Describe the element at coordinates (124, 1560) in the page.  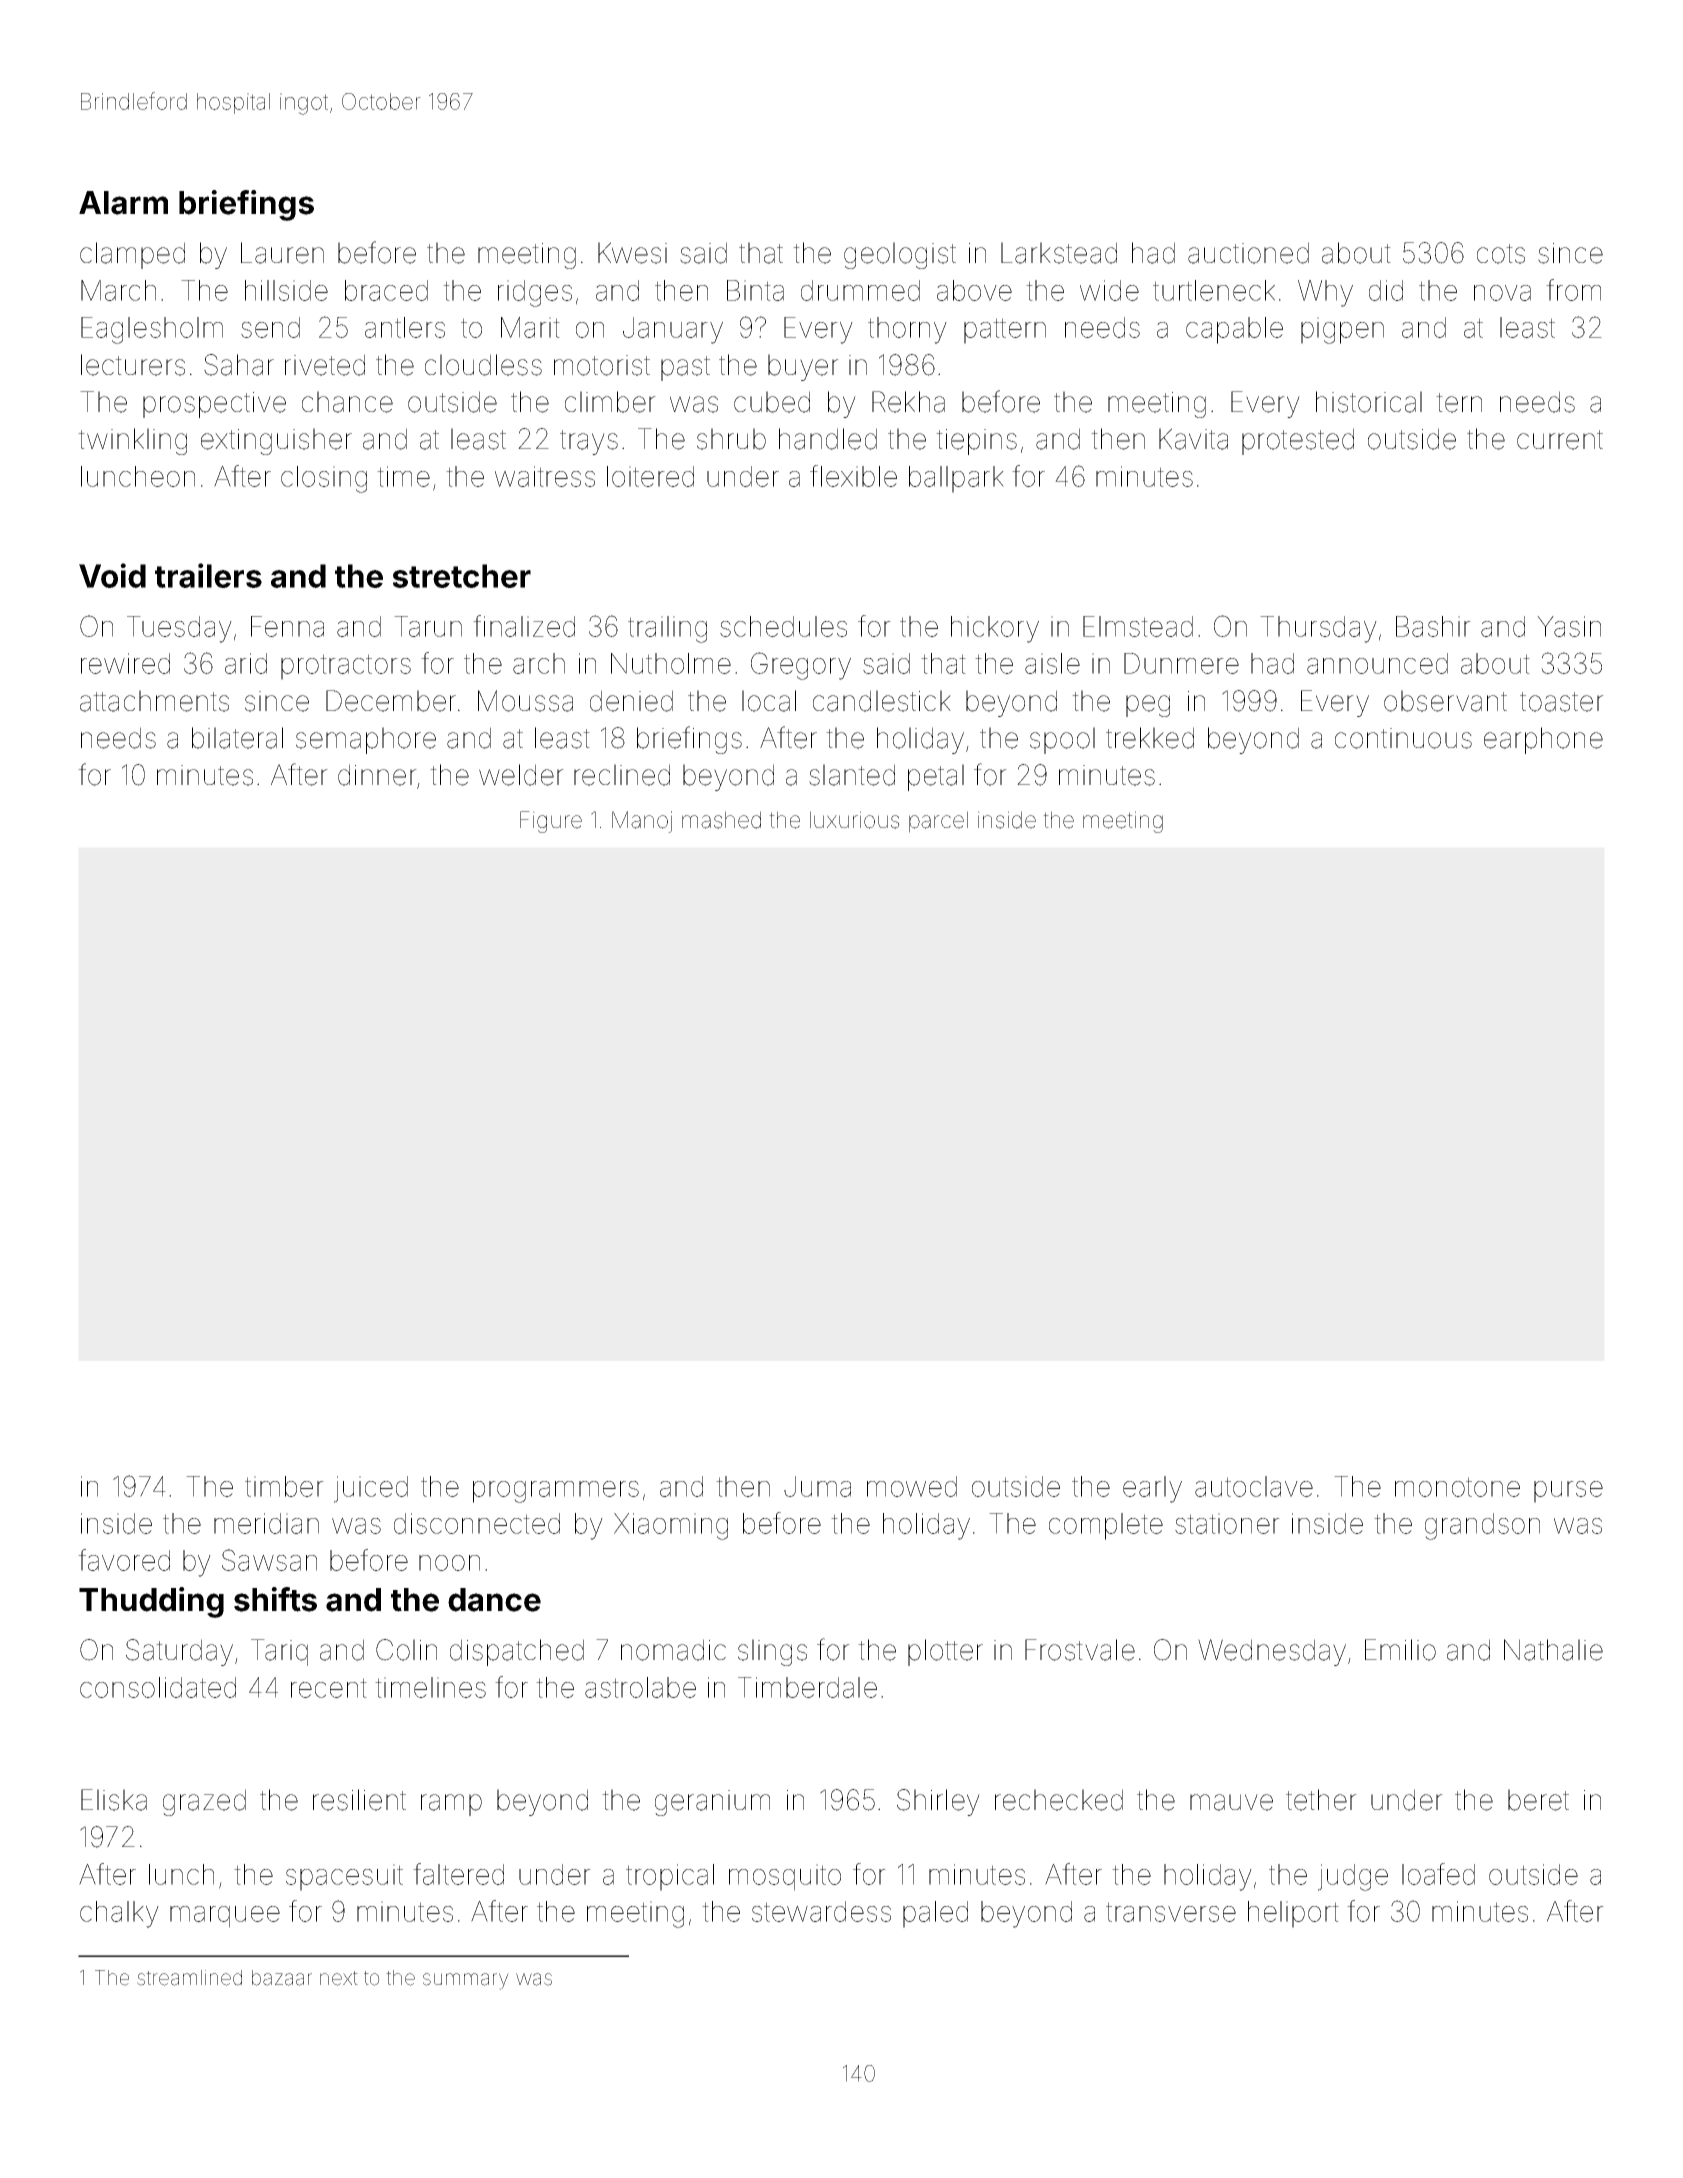
I see `favored` at that location.
